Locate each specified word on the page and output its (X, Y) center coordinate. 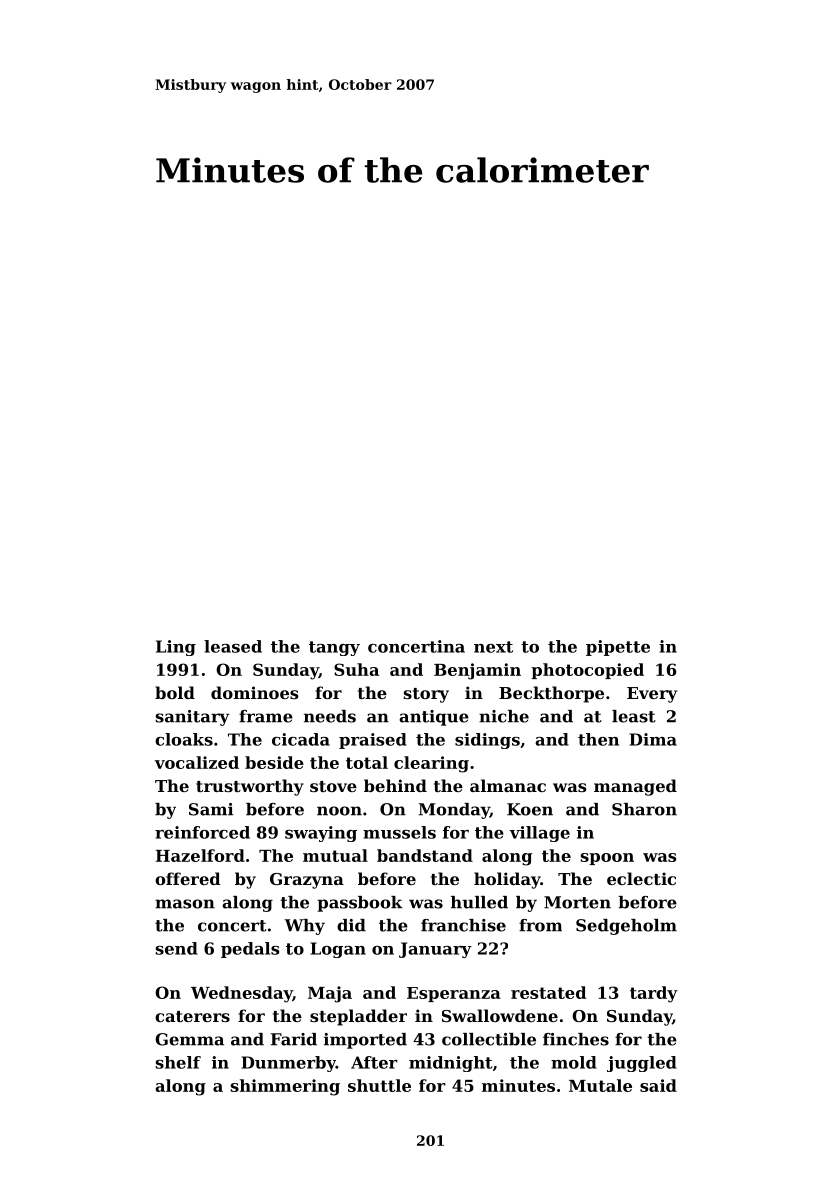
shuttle (379, 1085)
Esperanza (454, 994)
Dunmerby (288, 1064)
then (598, 739)
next (493, 647)
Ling (176, 648)
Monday (454, 811)
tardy (654, 994)
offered (188, 878)
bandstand (425, 855)
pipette (618, 648)
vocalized (197, 762)
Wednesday (242, 994)
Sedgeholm (626, 927)
